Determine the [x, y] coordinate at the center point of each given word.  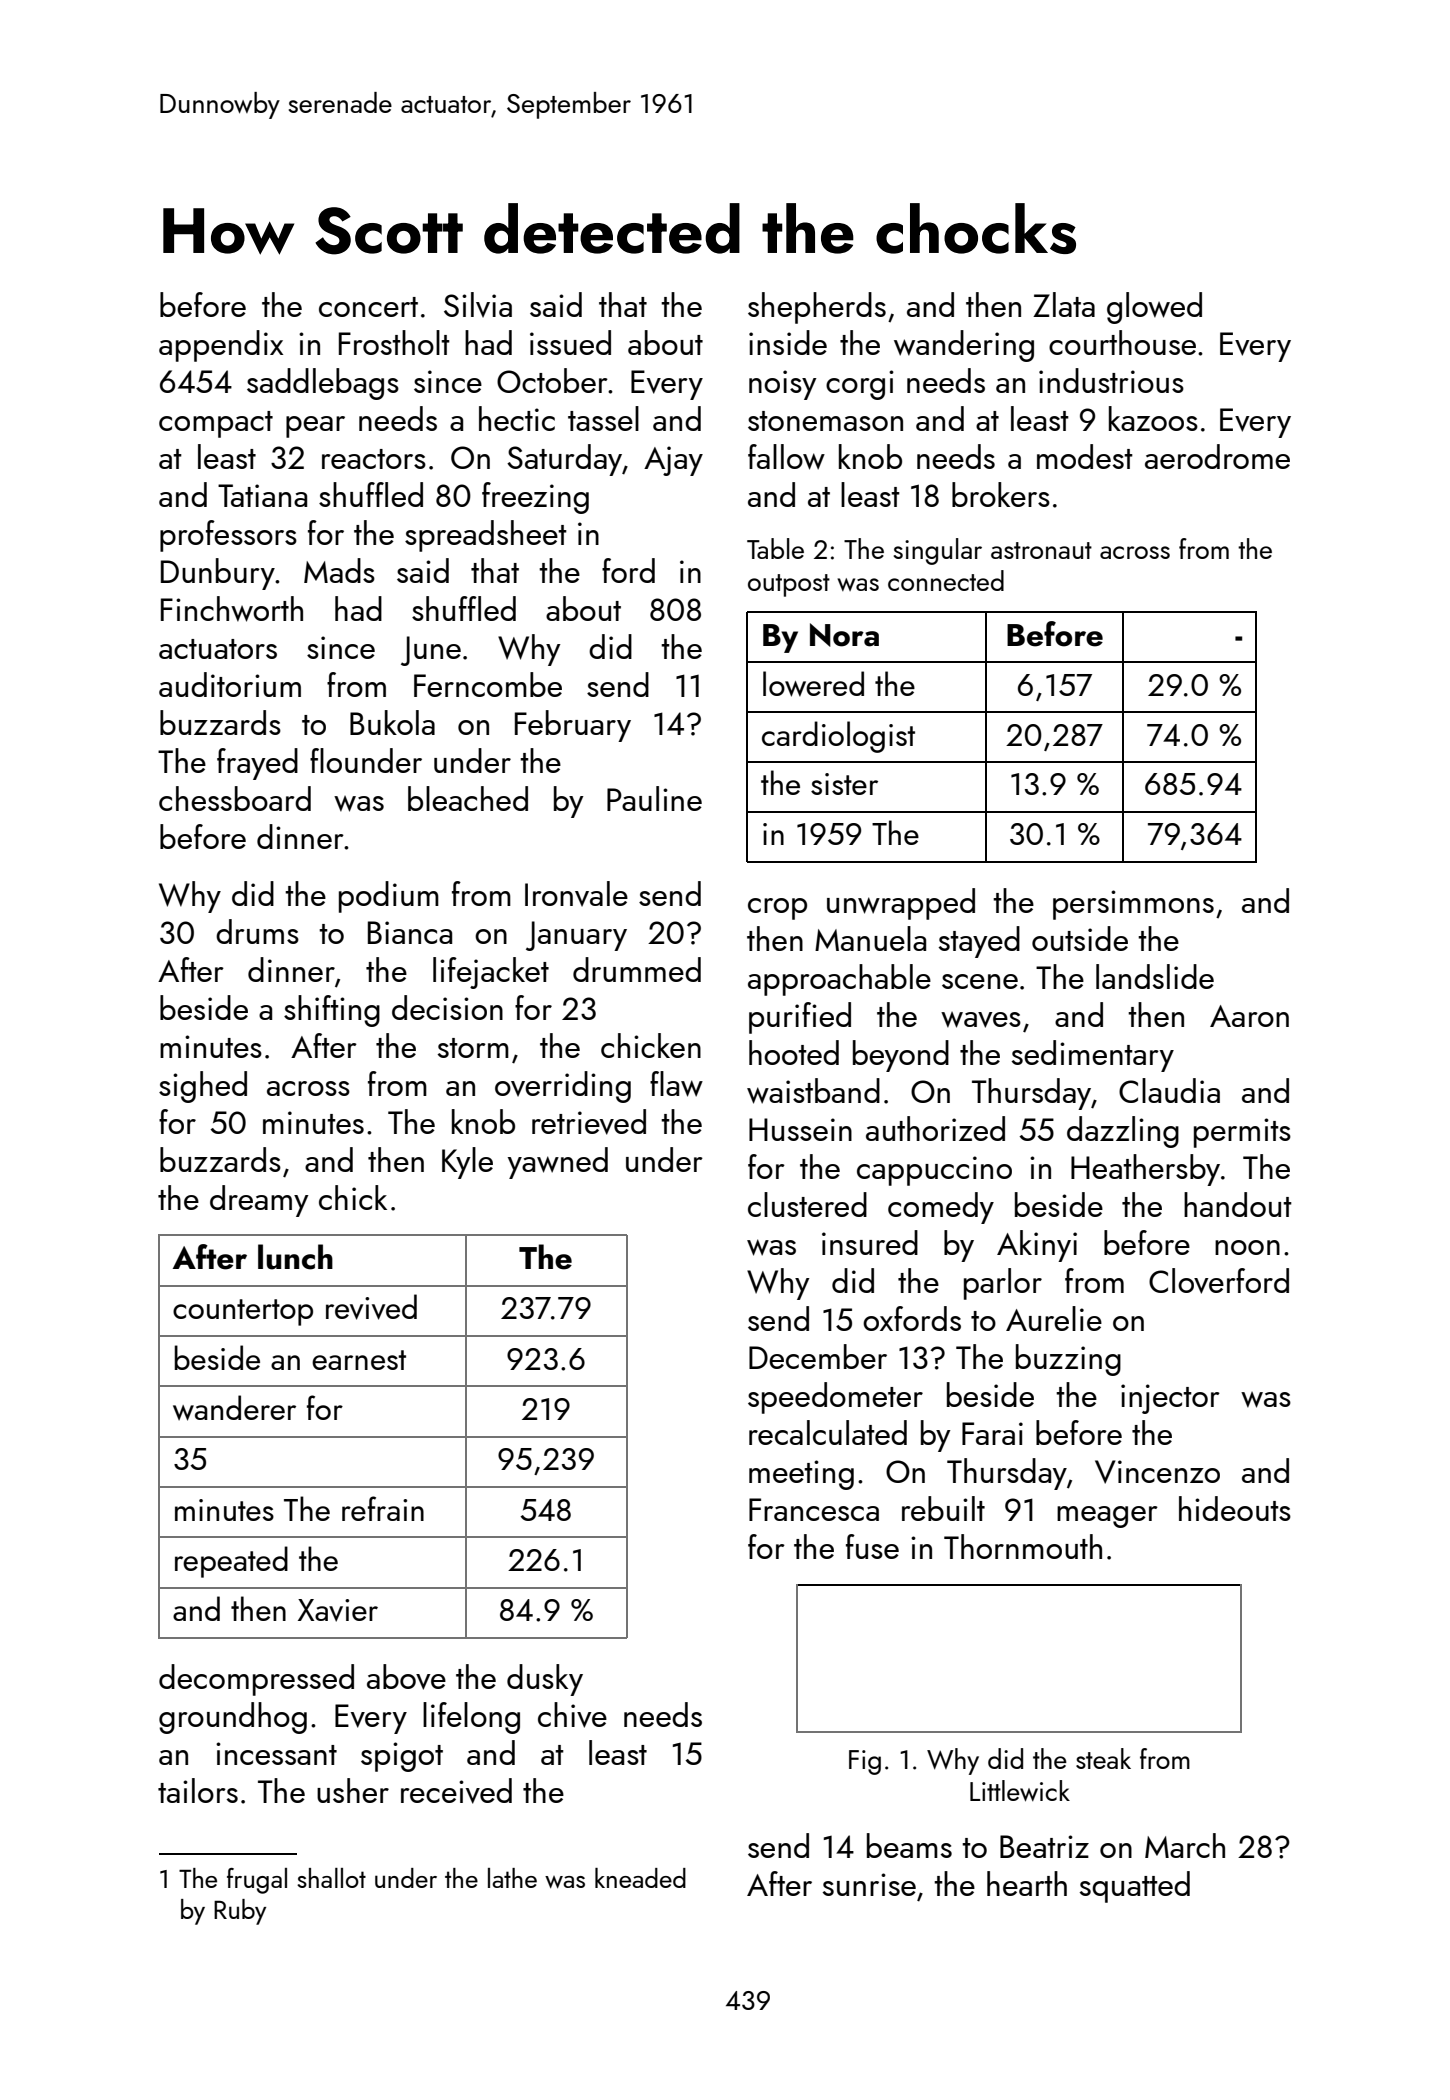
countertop [243, 1312]
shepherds [817, 308]
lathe [512, 1878]
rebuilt [943, 1508]
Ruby [240, 1912]
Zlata [1064, 304]
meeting [801, 1475]
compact [216, 424]
